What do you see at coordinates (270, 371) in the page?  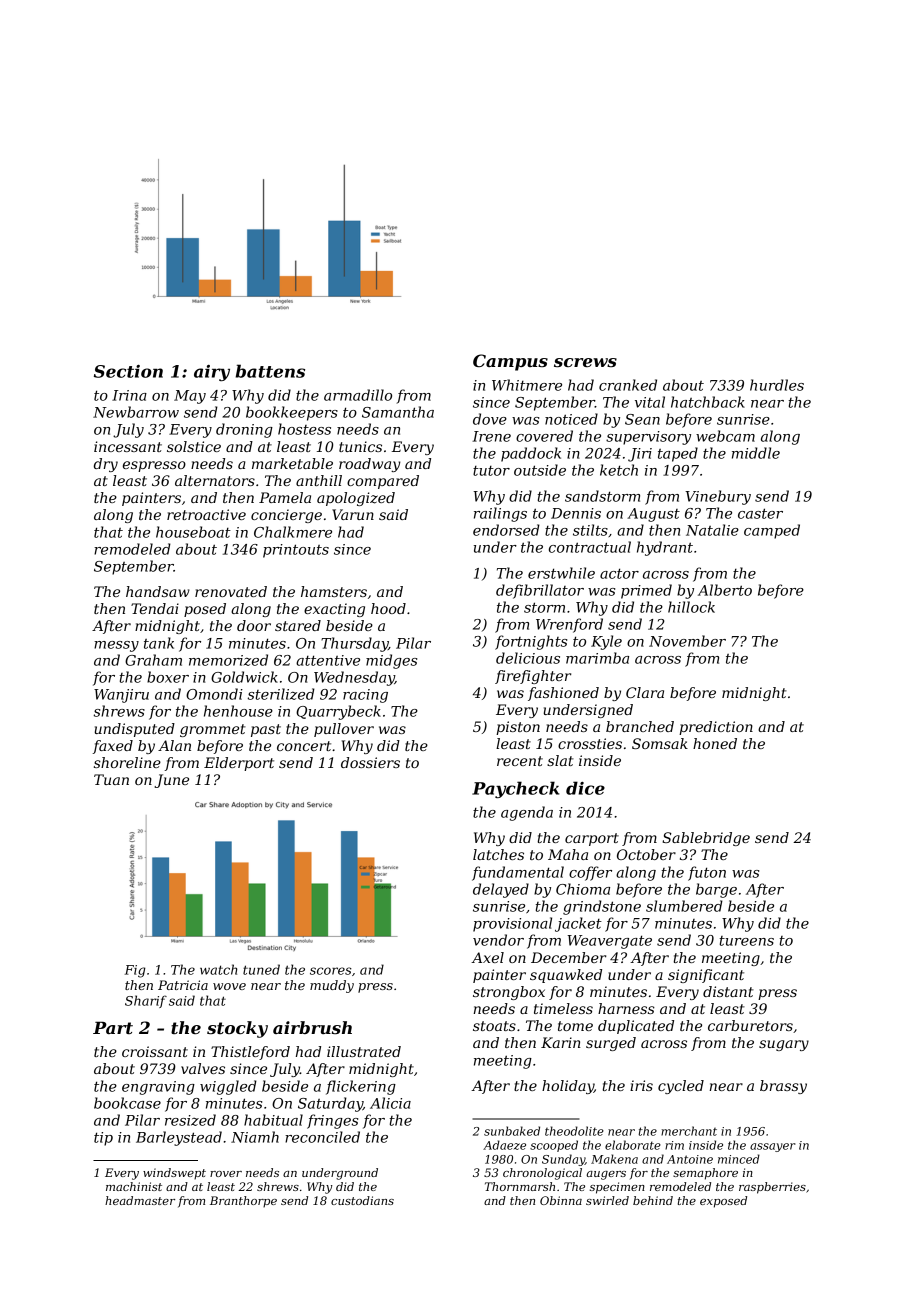 I see `battens` at bounding box center [270, 371].
